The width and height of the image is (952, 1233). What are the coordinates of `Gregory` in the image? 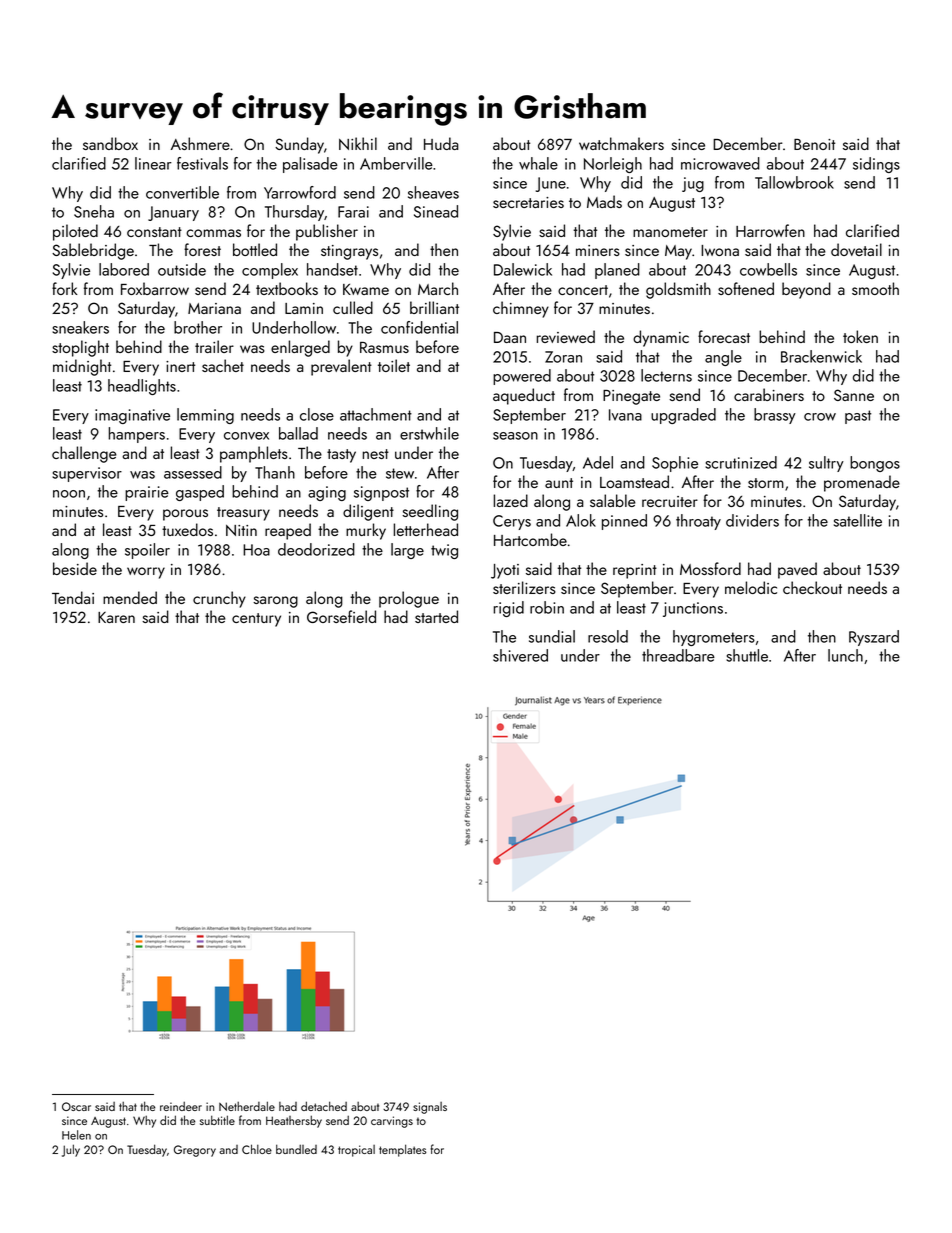 It's located at (195, 1151).
